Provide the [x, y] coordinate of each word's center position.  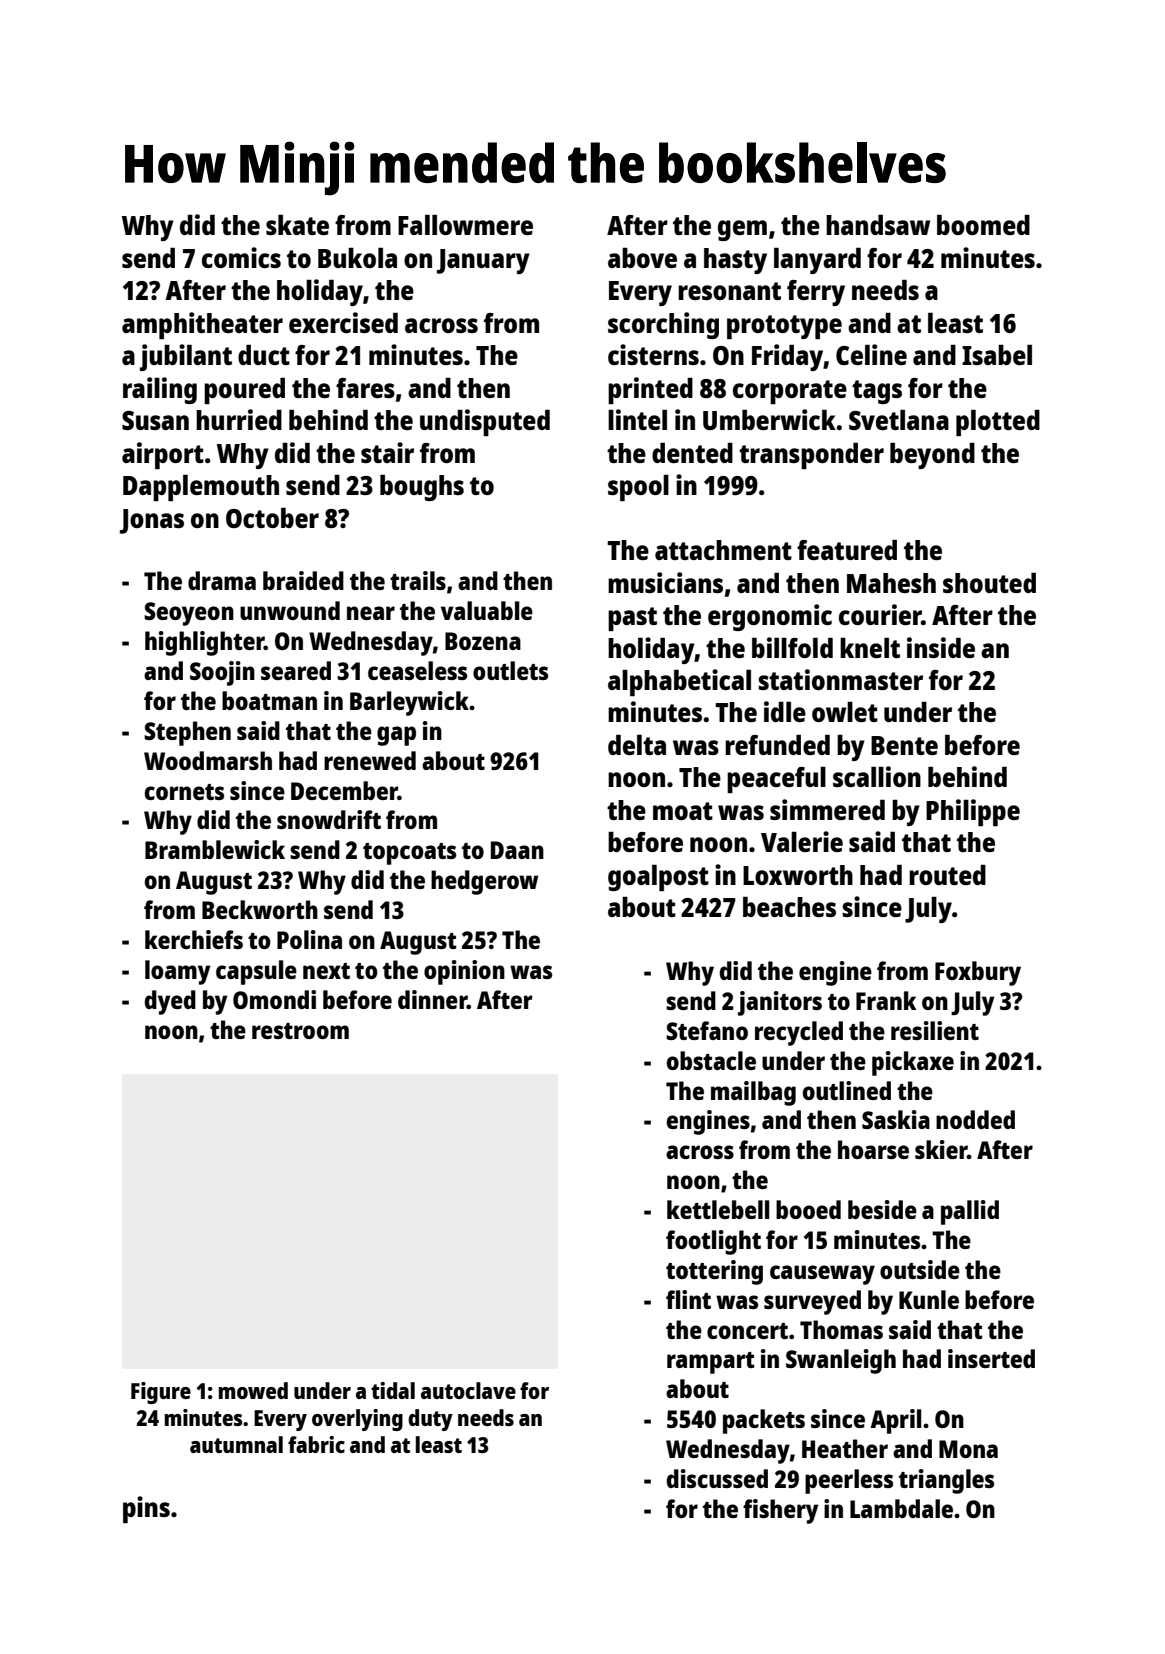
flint [688, 1299]
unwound [290, 610]
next [326, 971]
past [632, 619]
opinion [464, 972]
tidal [393, 1390]
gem [742, 230]
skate [297, 225]
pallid [970, 1212]
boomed [983, 225]
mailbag [753, 1093]
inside [941, 647]
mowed [253, 1390]
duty [430, 1420]
